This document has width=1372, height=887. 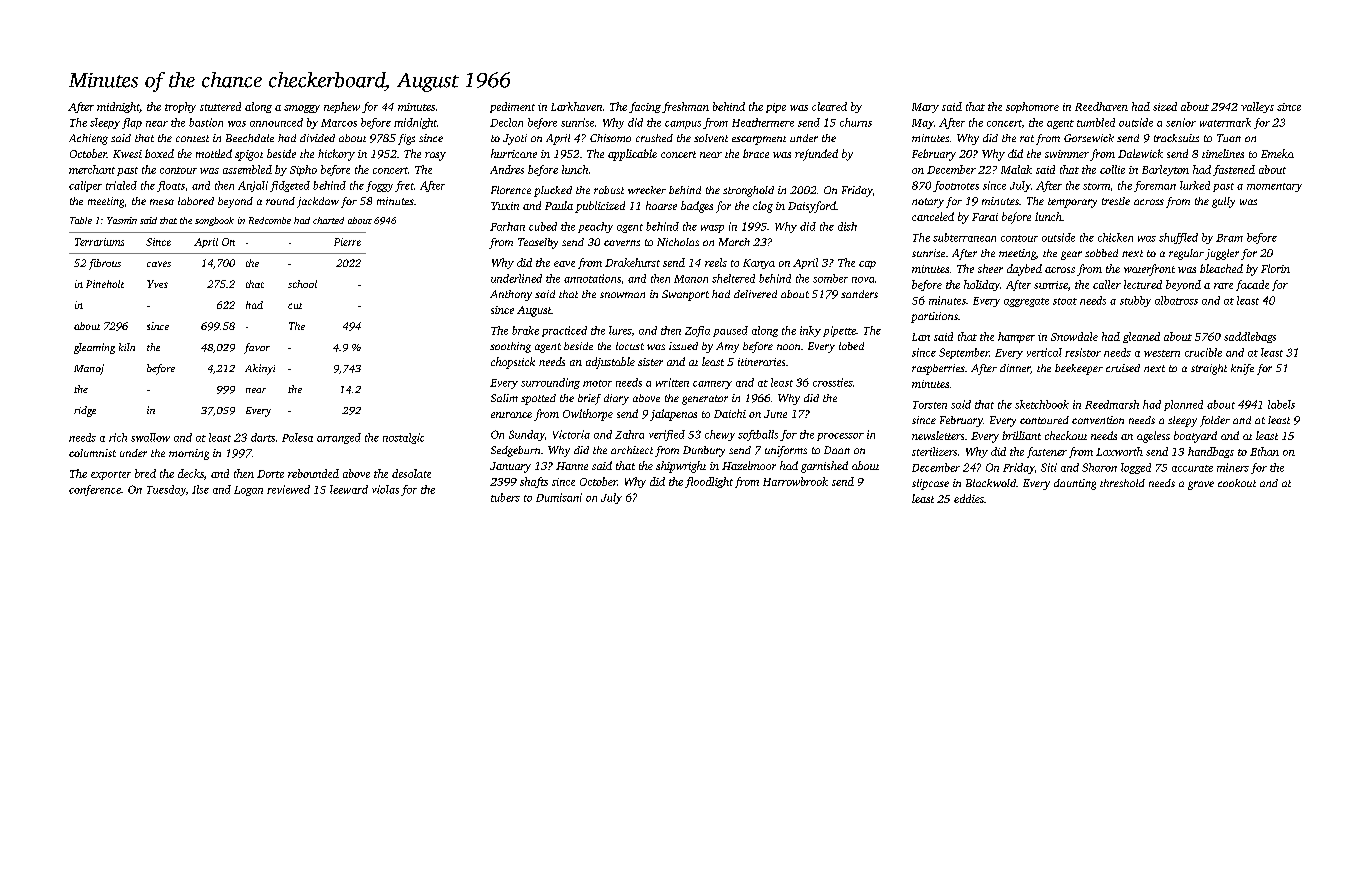 What do you see at coordinates (1032, 107) in the document?
I see `sophomore` at bounding box center [1032, 107].
